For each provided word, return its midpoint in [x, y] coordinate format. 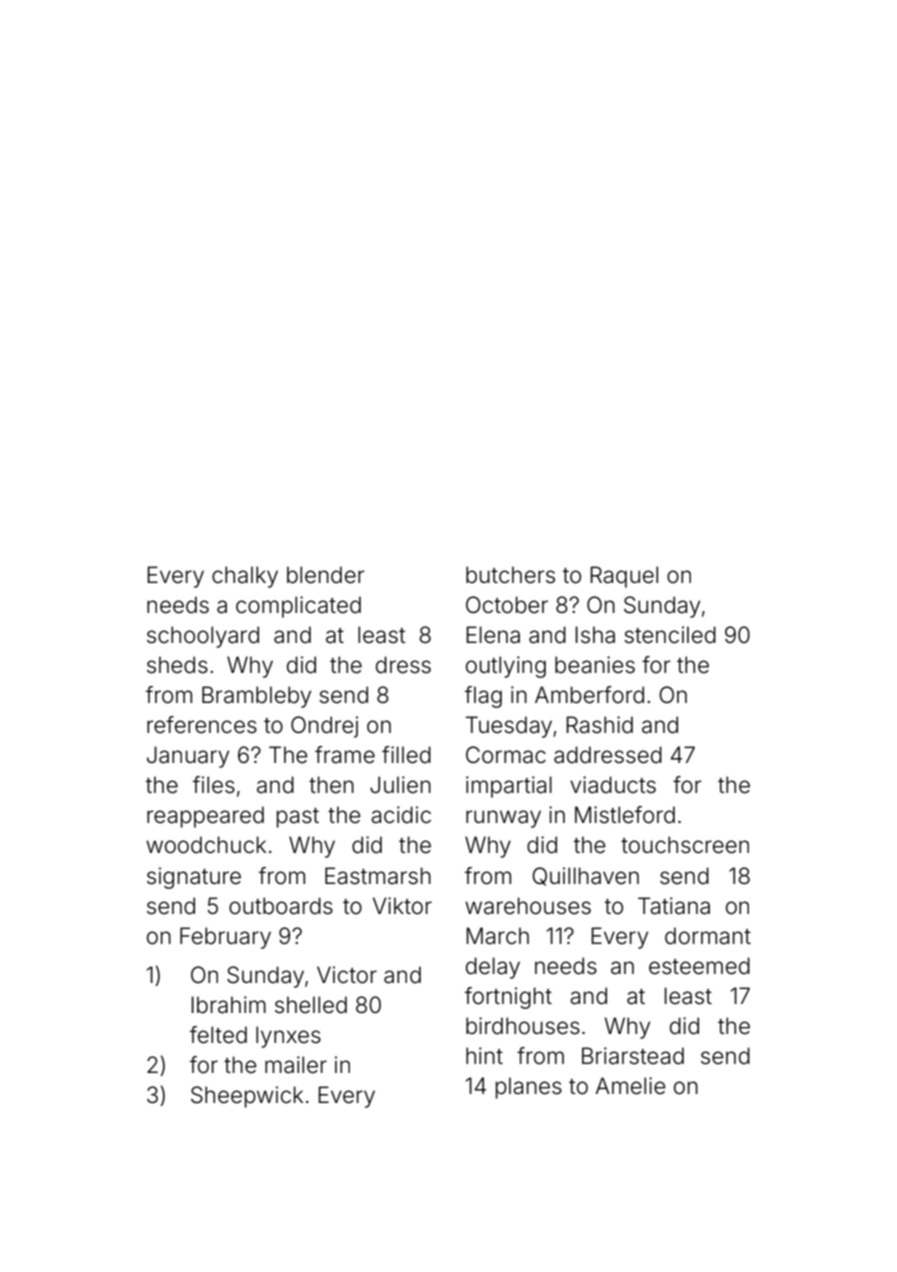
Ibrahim [228, 1005]
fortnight [508, 998]
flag [483, 697]
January [188, 757]
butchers [510, 575]
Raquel [624, 577]
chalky [245, 577]
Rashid [599, 725]
